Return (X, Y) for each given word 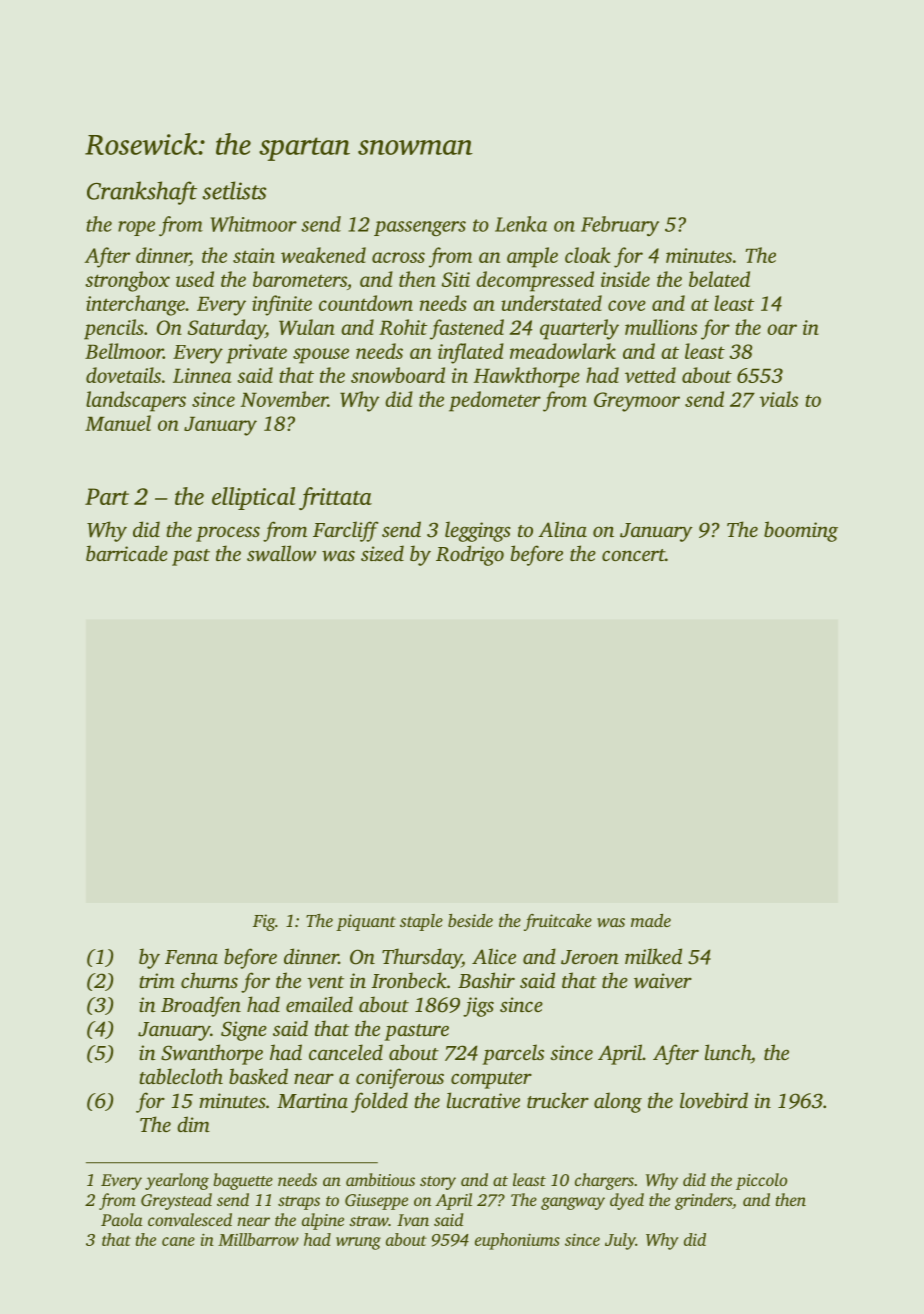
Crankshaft (142, 193)
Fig (264, 922)
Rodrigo (470, 555)
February (620, 226)
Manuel (118, 423)
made (651, 920)
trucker (558, 1100)
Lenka (521, 224)
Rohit (403, 327)
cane (178, 1241)
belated (719, 279)
